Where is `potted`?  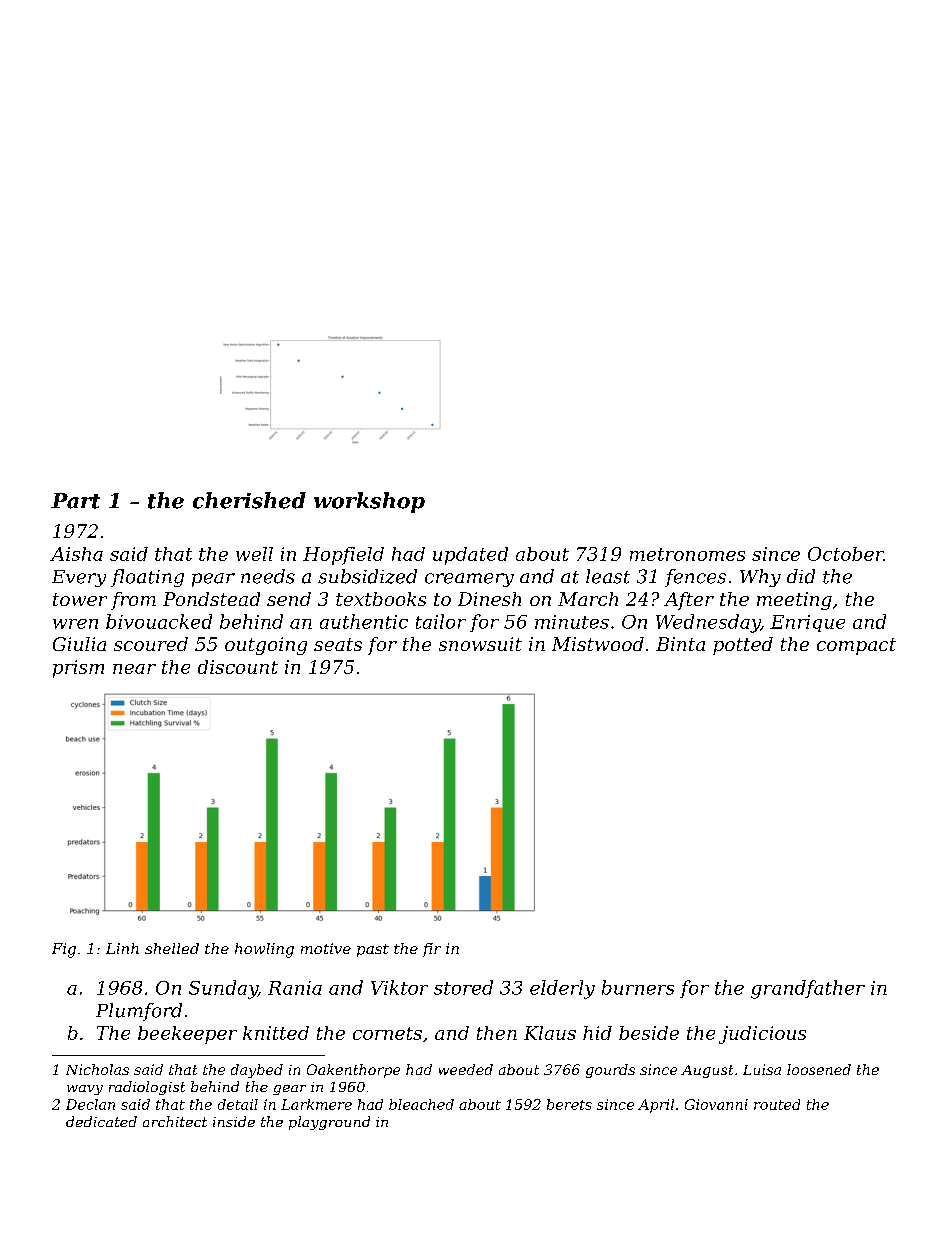
potted is located at coordinates (743, 646).
